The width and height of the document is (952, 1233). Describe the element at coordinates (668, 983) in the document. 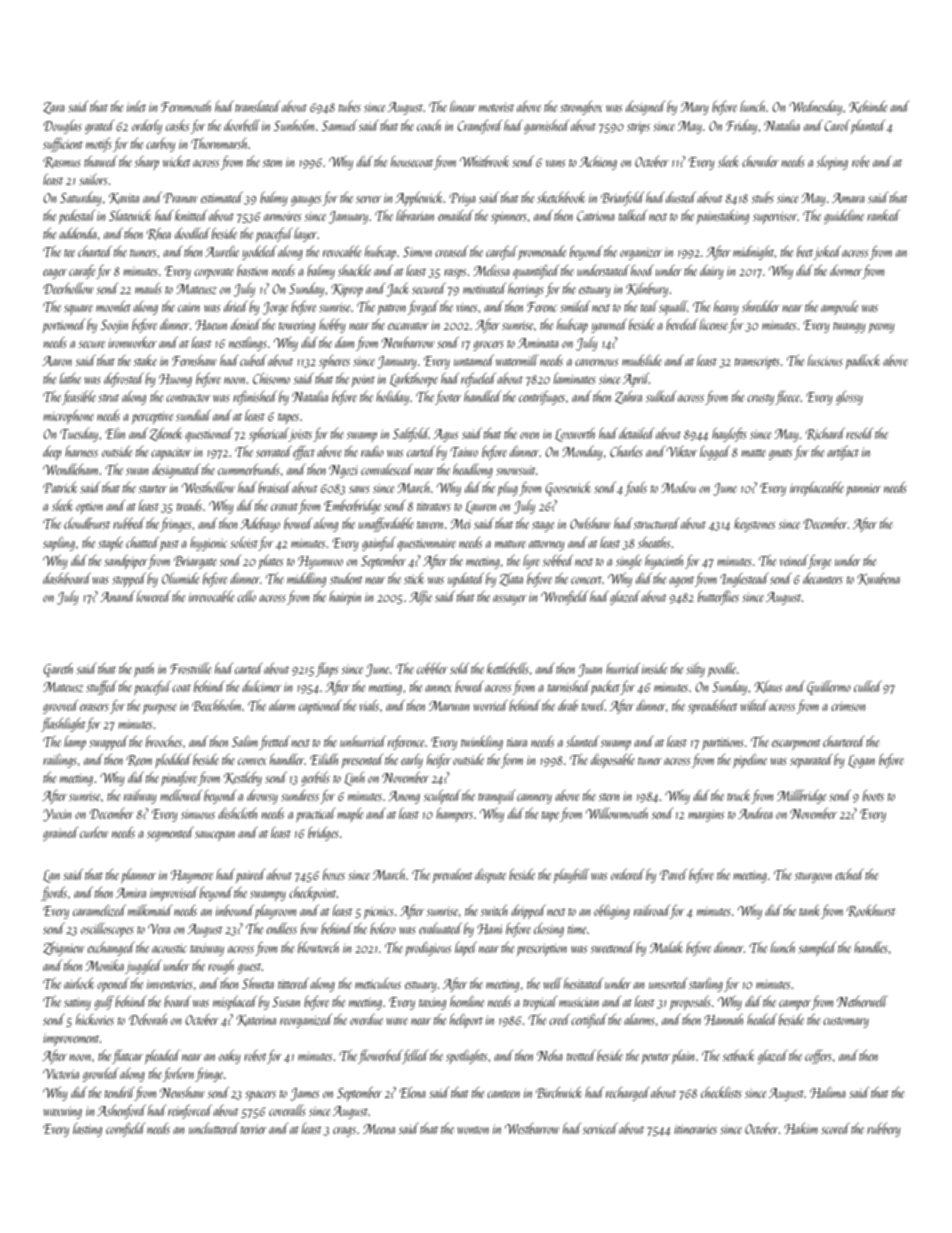

I see `unsorted` at that location.
